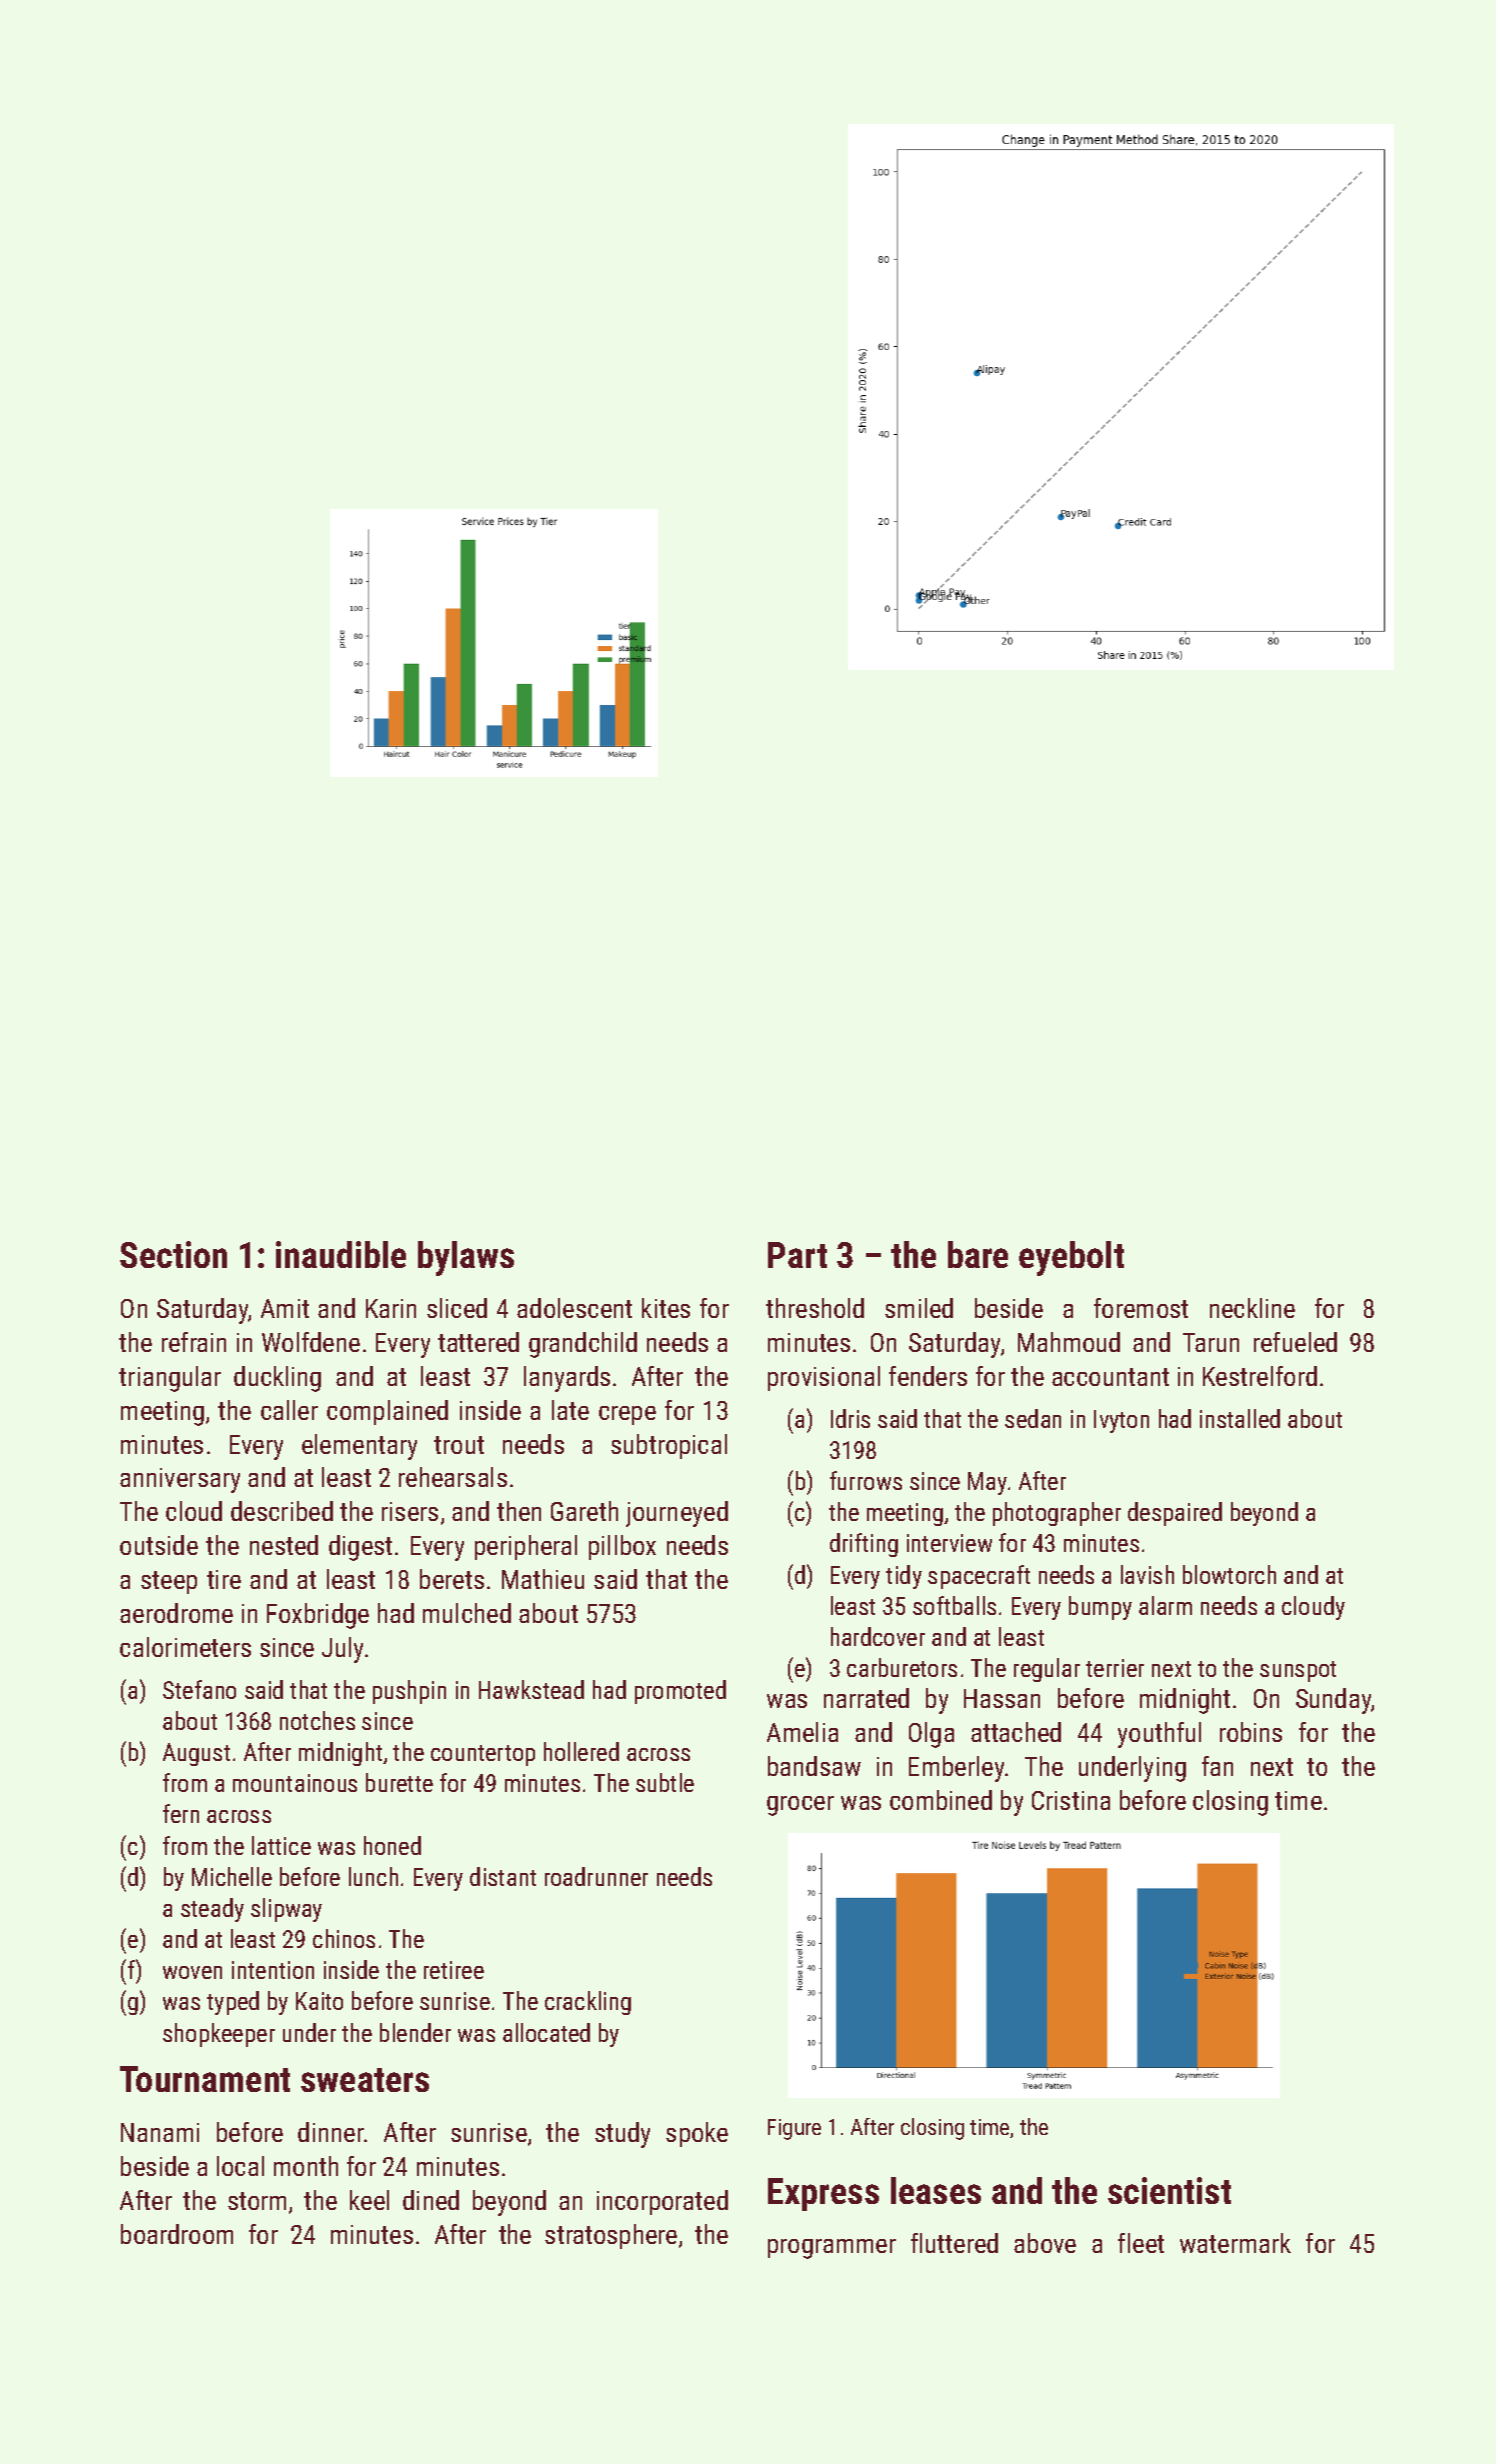 Image resolution: width=1496 pixels, height=2464 pixels. Describe the element at coordinates (1071, 1800) in the screenshot. I see `Cristina` at that location.
